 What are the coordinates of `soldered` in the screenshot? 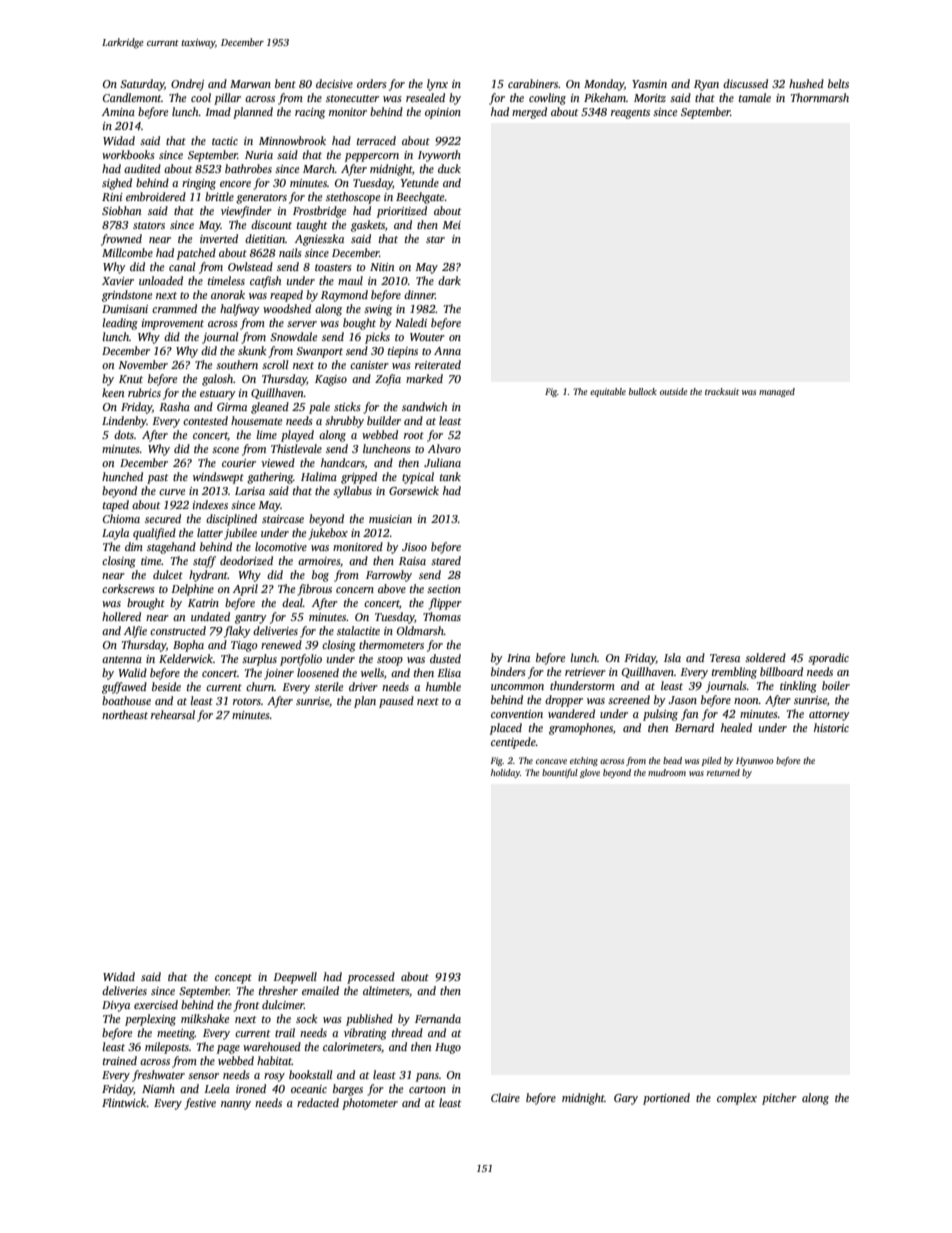 It's located at (765, 657).
